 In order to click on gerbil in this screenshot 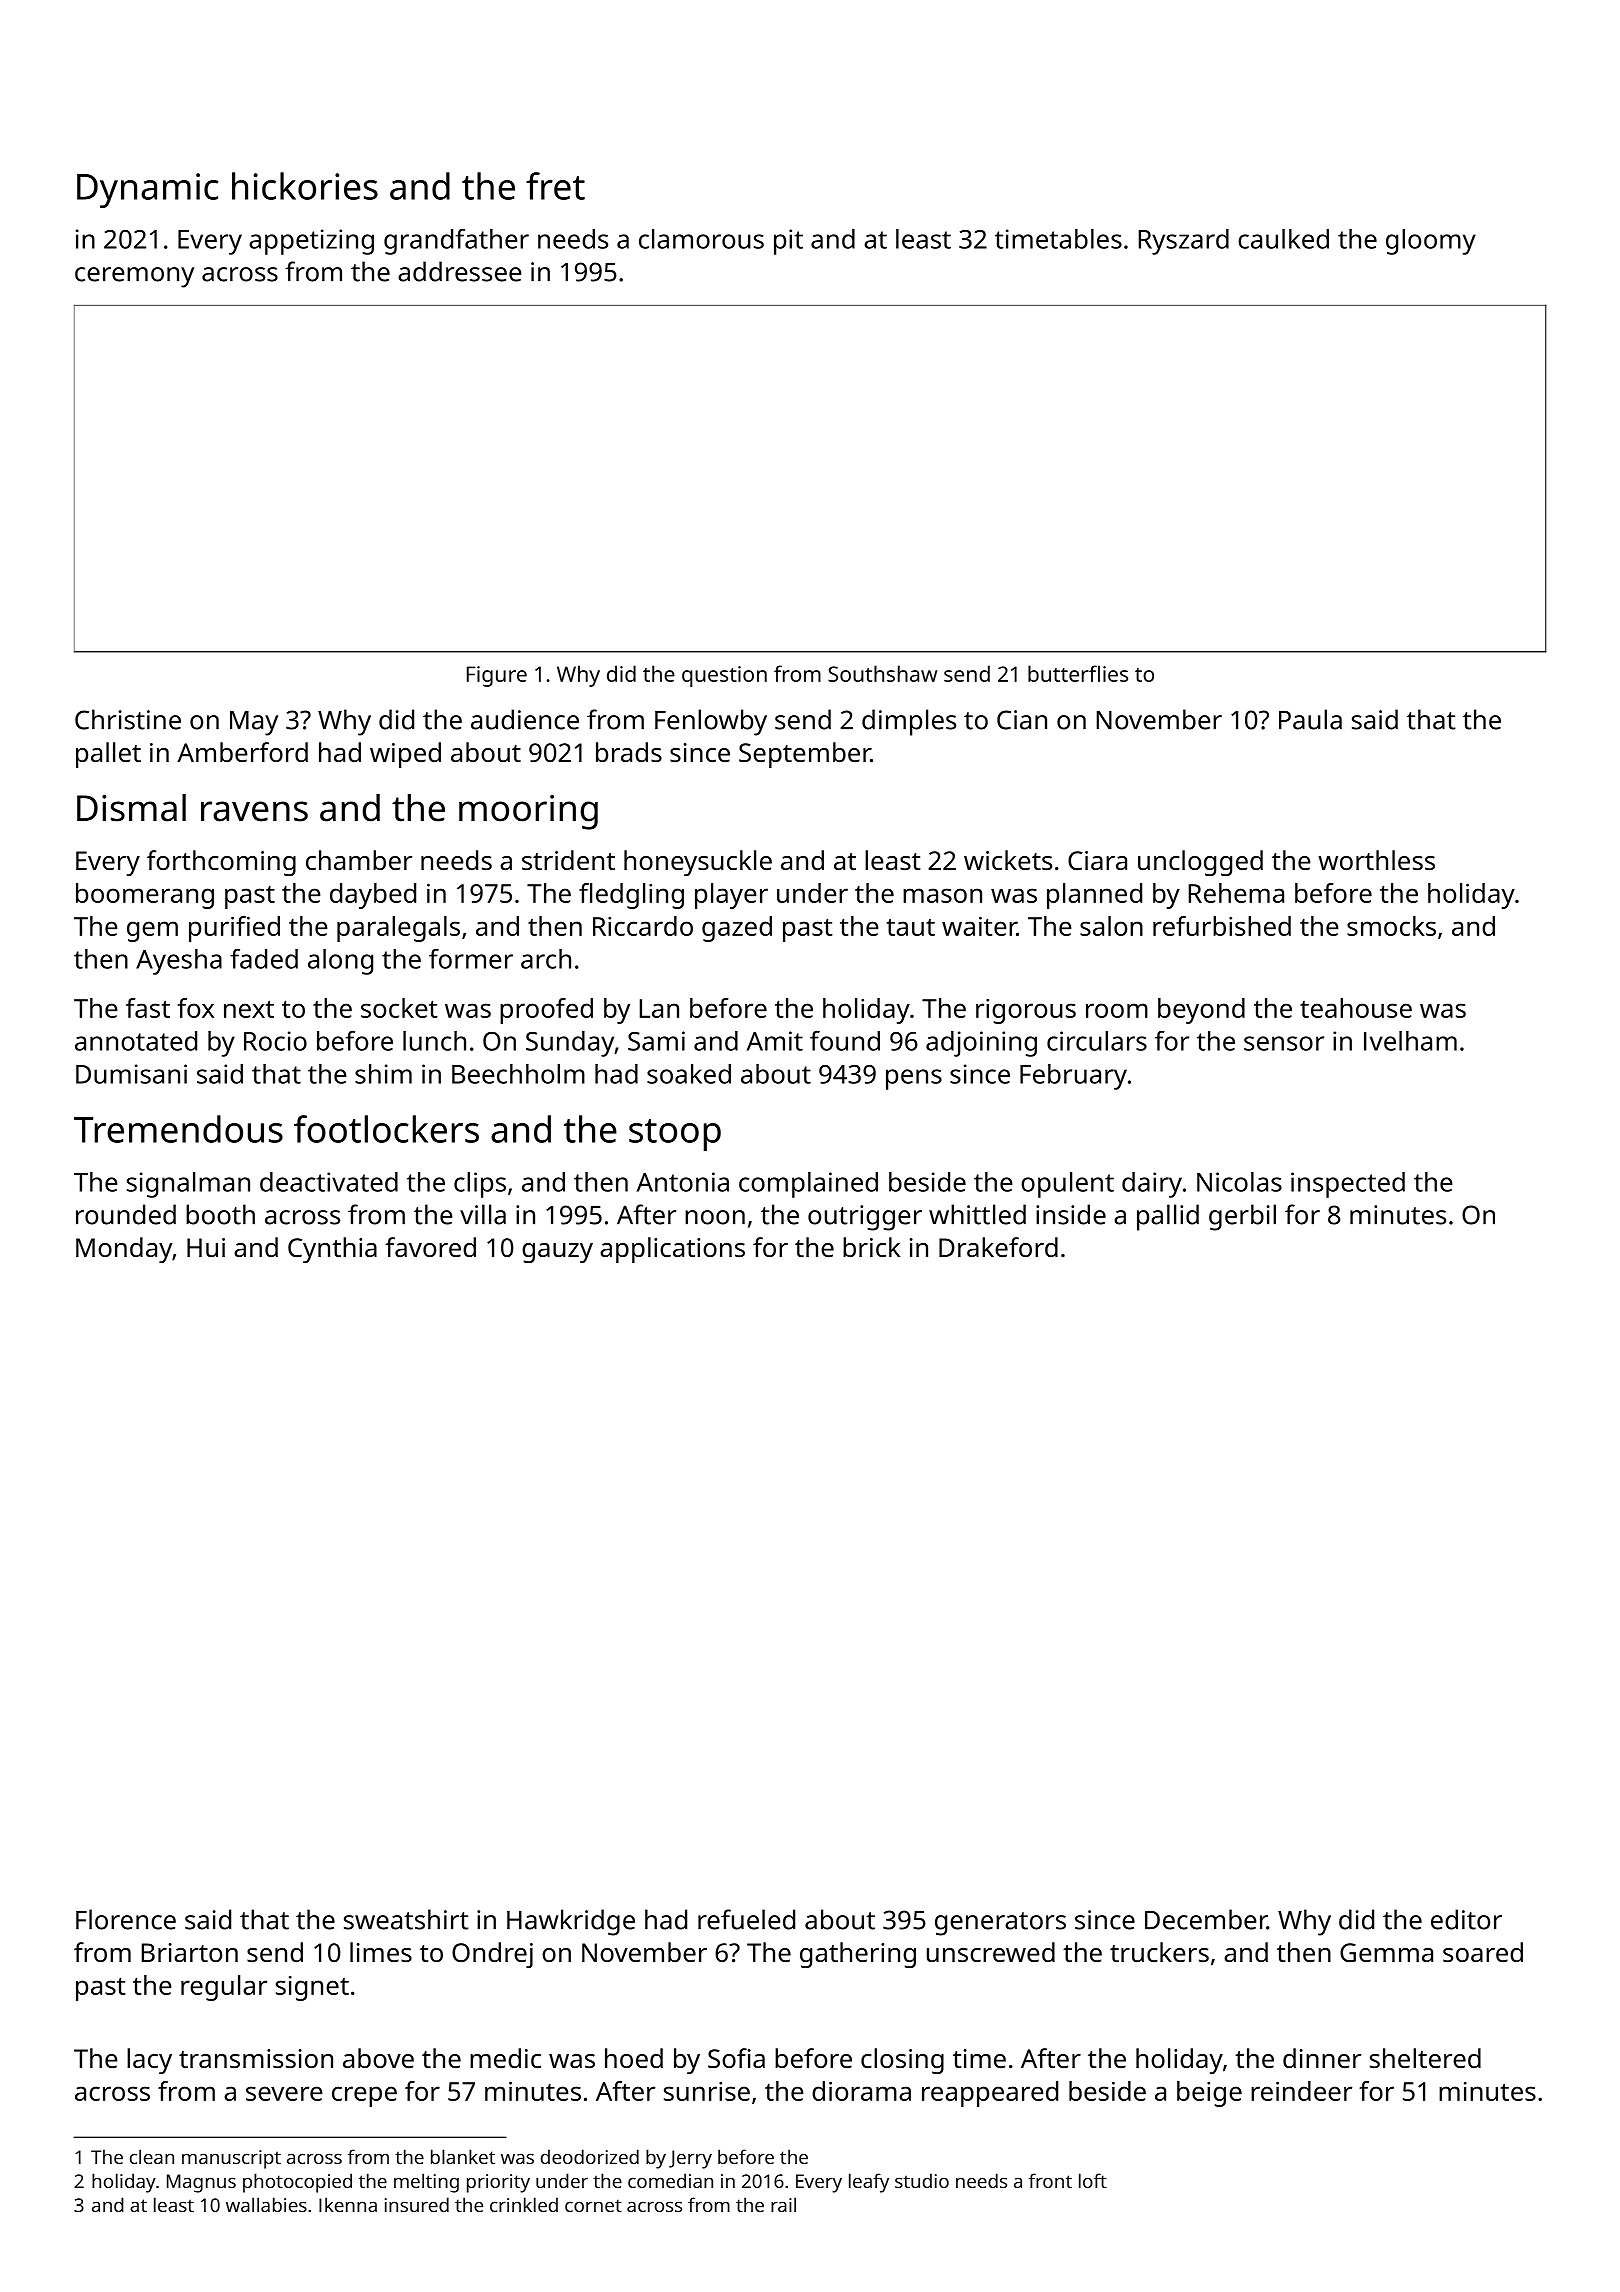, I will do `click(1242, 1217)`.
